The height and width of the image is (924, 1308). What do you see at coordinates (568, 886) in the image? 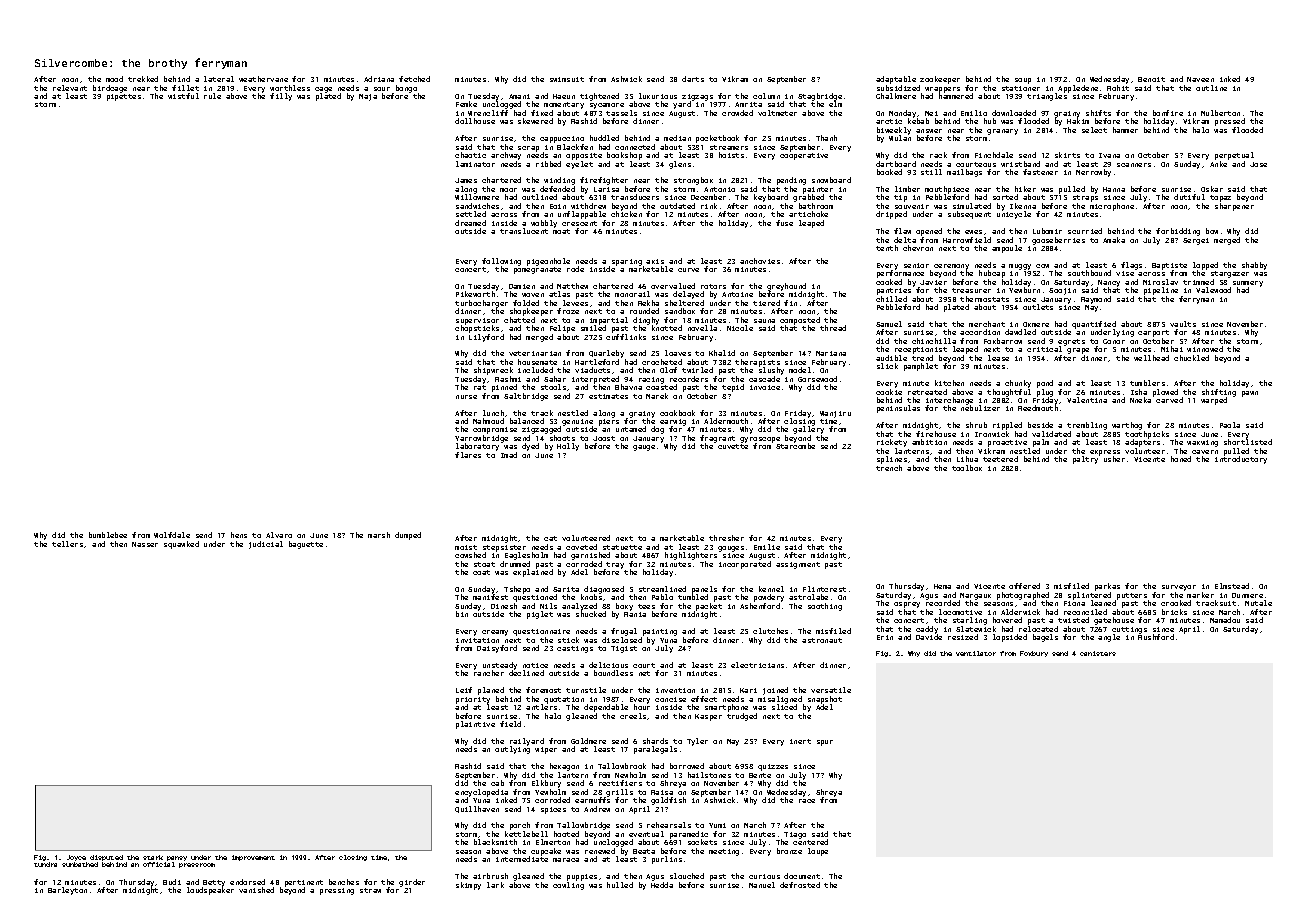
I see `cowling` at bounding box center [568, 886].
